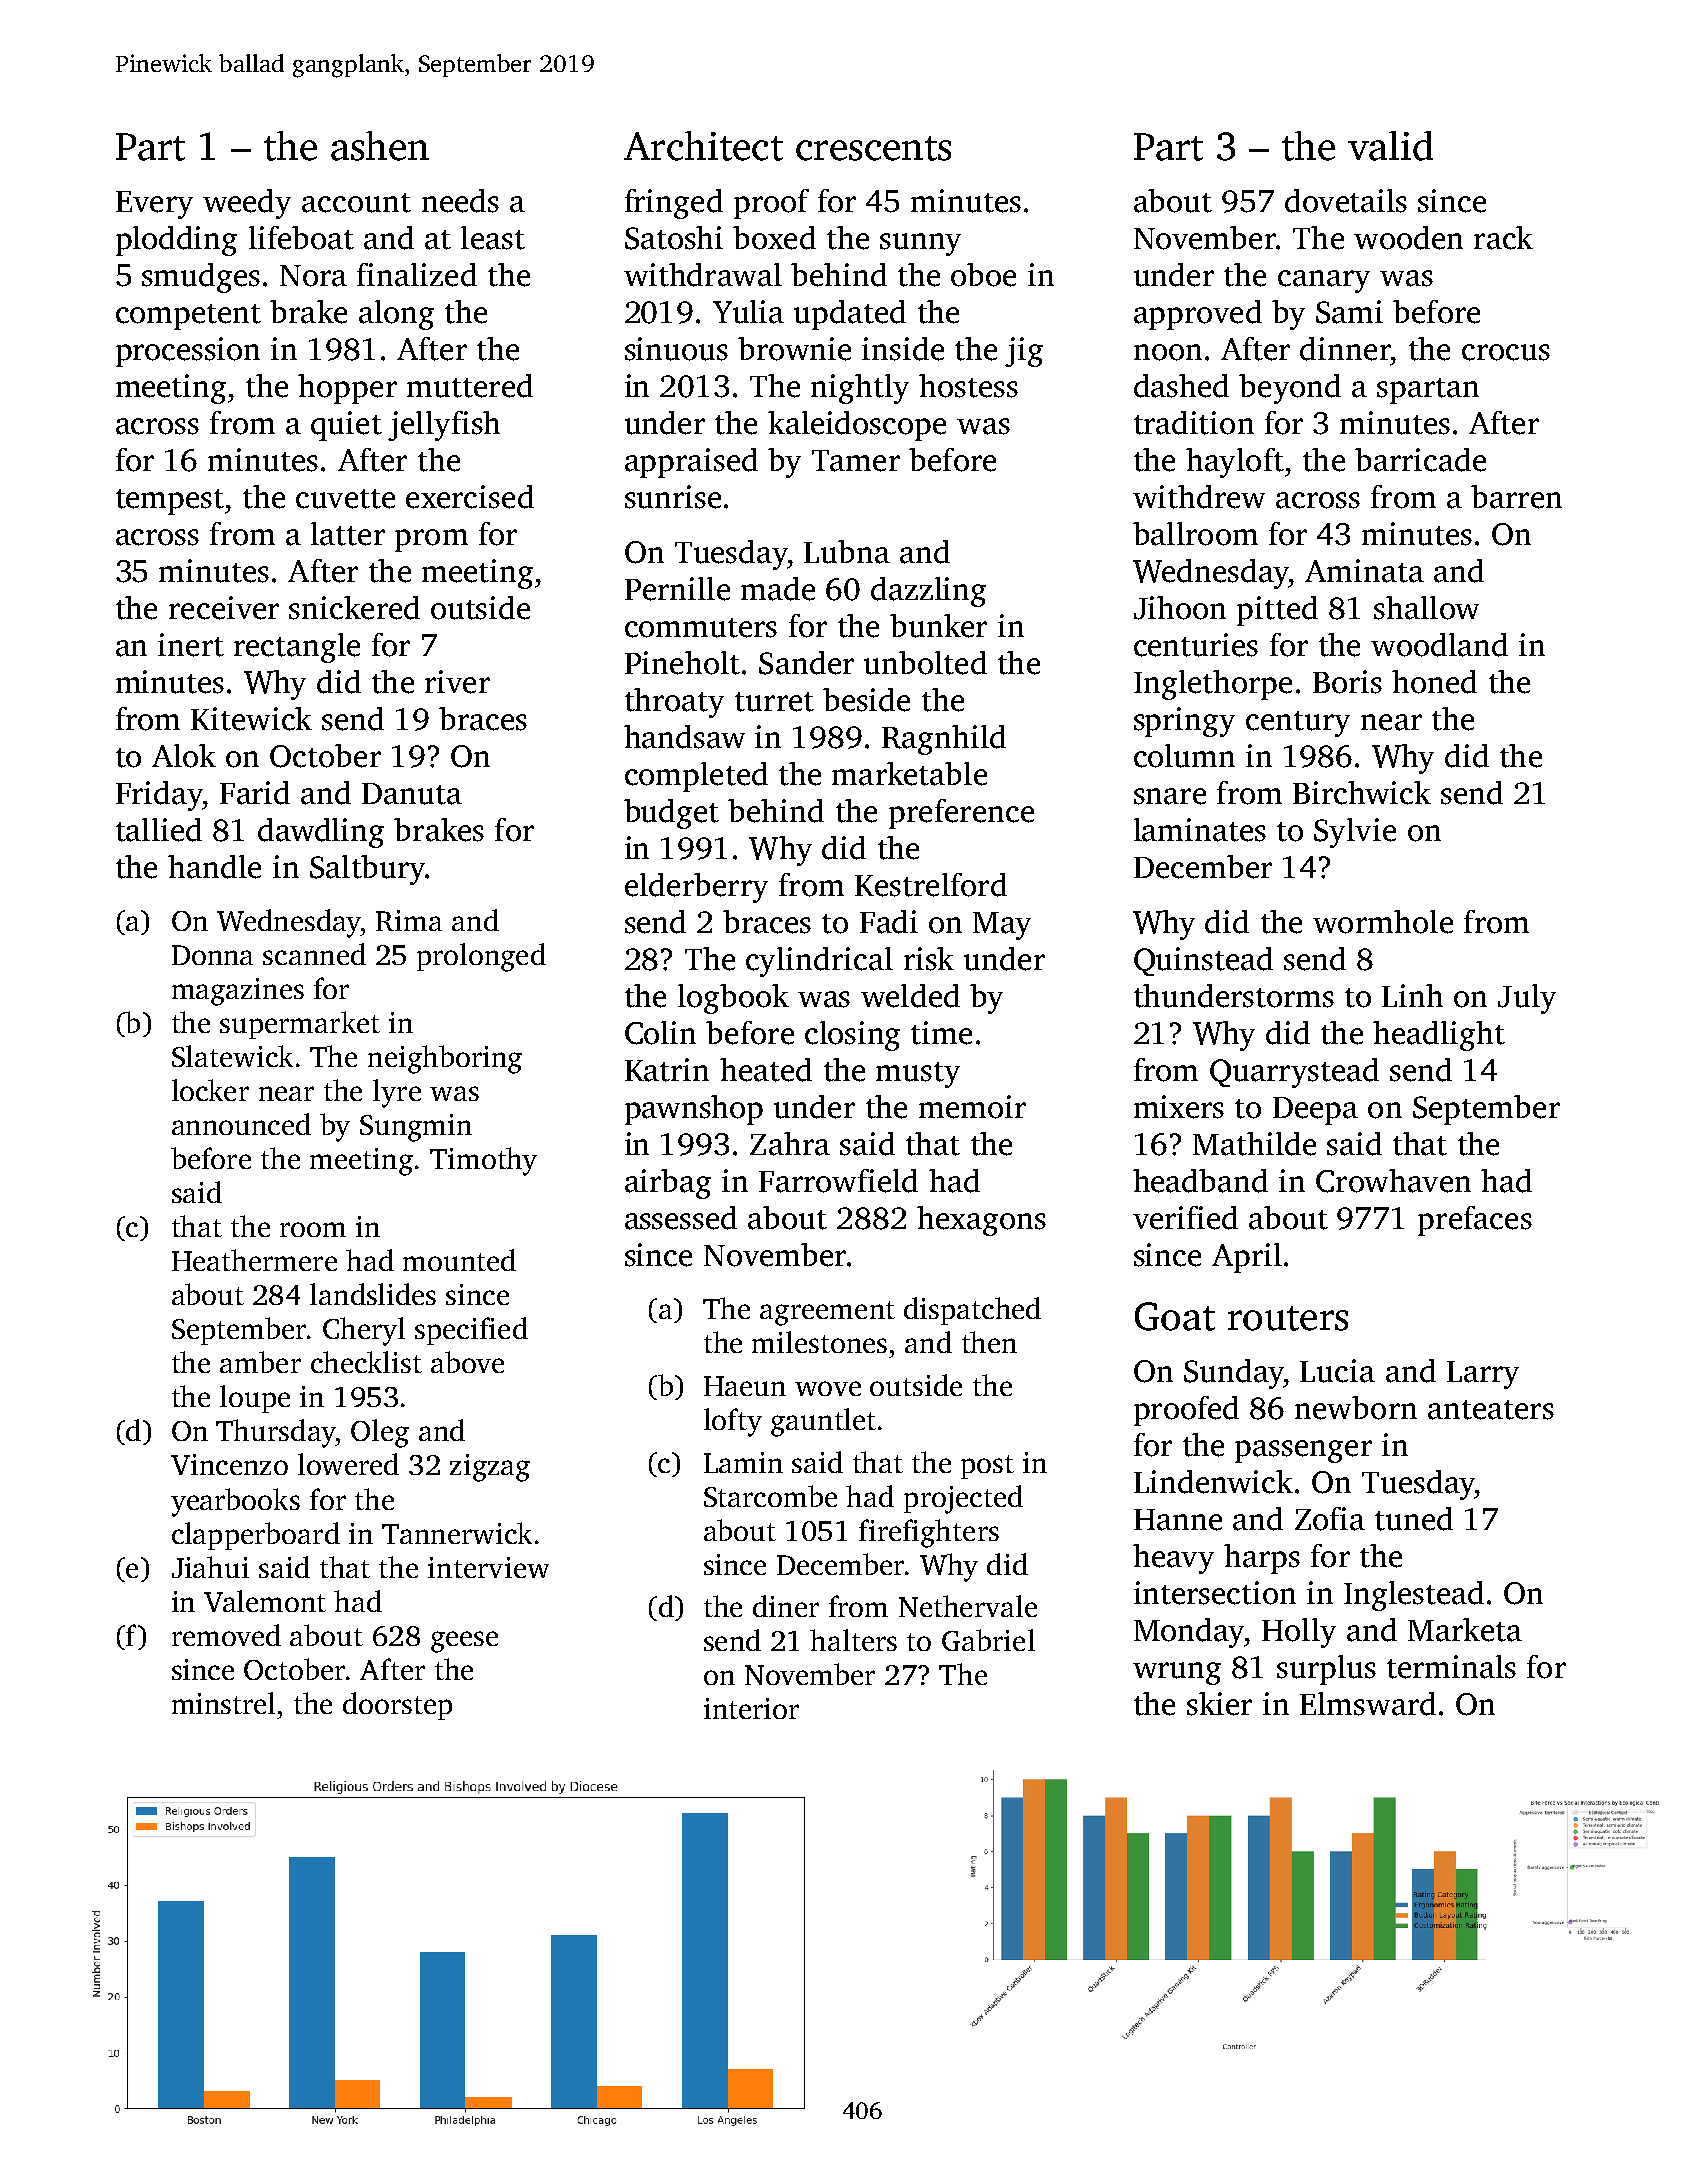  I want to click on Danuta, so click(412, 794).
